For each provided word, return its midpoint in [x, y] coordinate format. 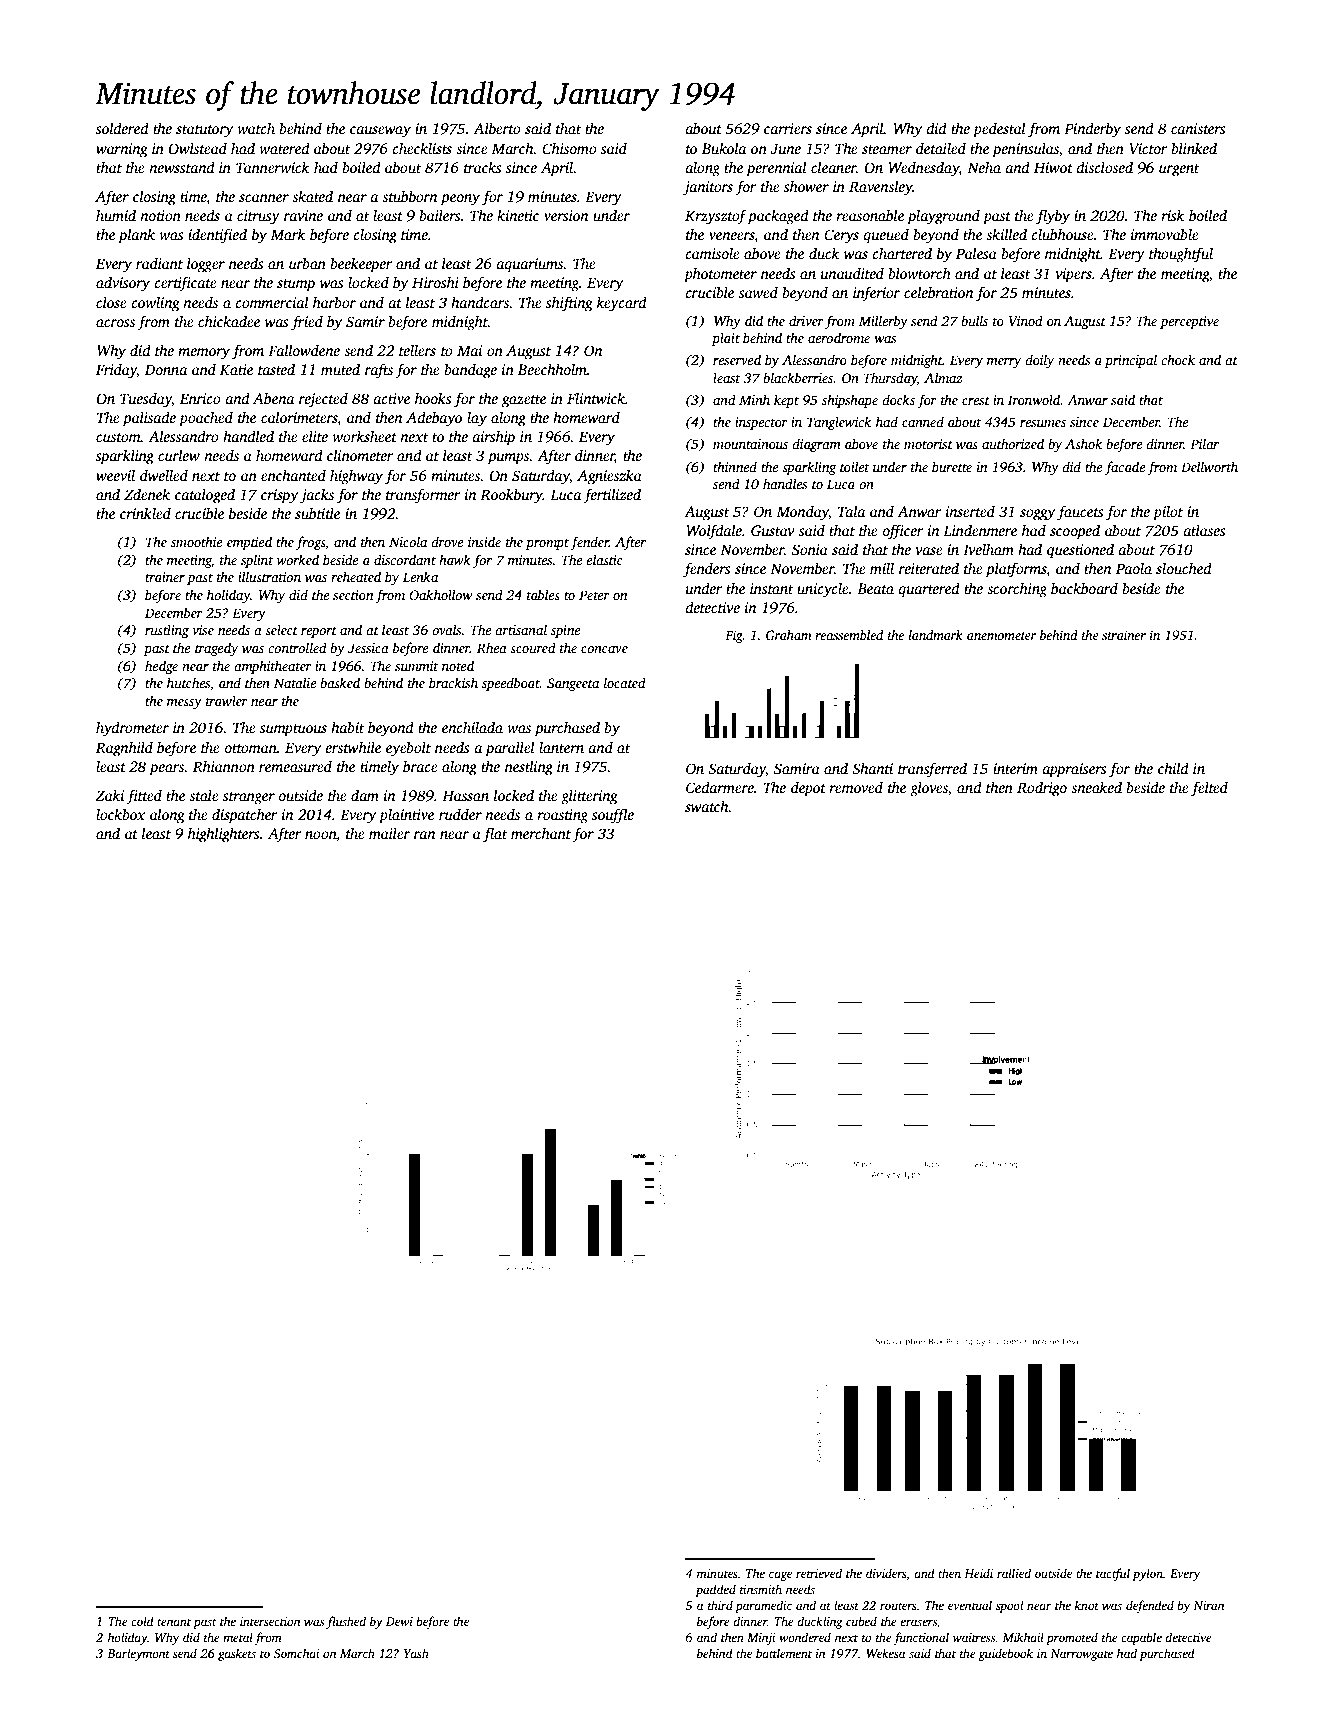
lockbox [121, 814]
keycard [622, 304]
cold [142, 1621]
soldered [122, 128]
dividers [886, 1573]
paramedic [763, 1606]
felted [1209, 789]
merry [1004, 363]
